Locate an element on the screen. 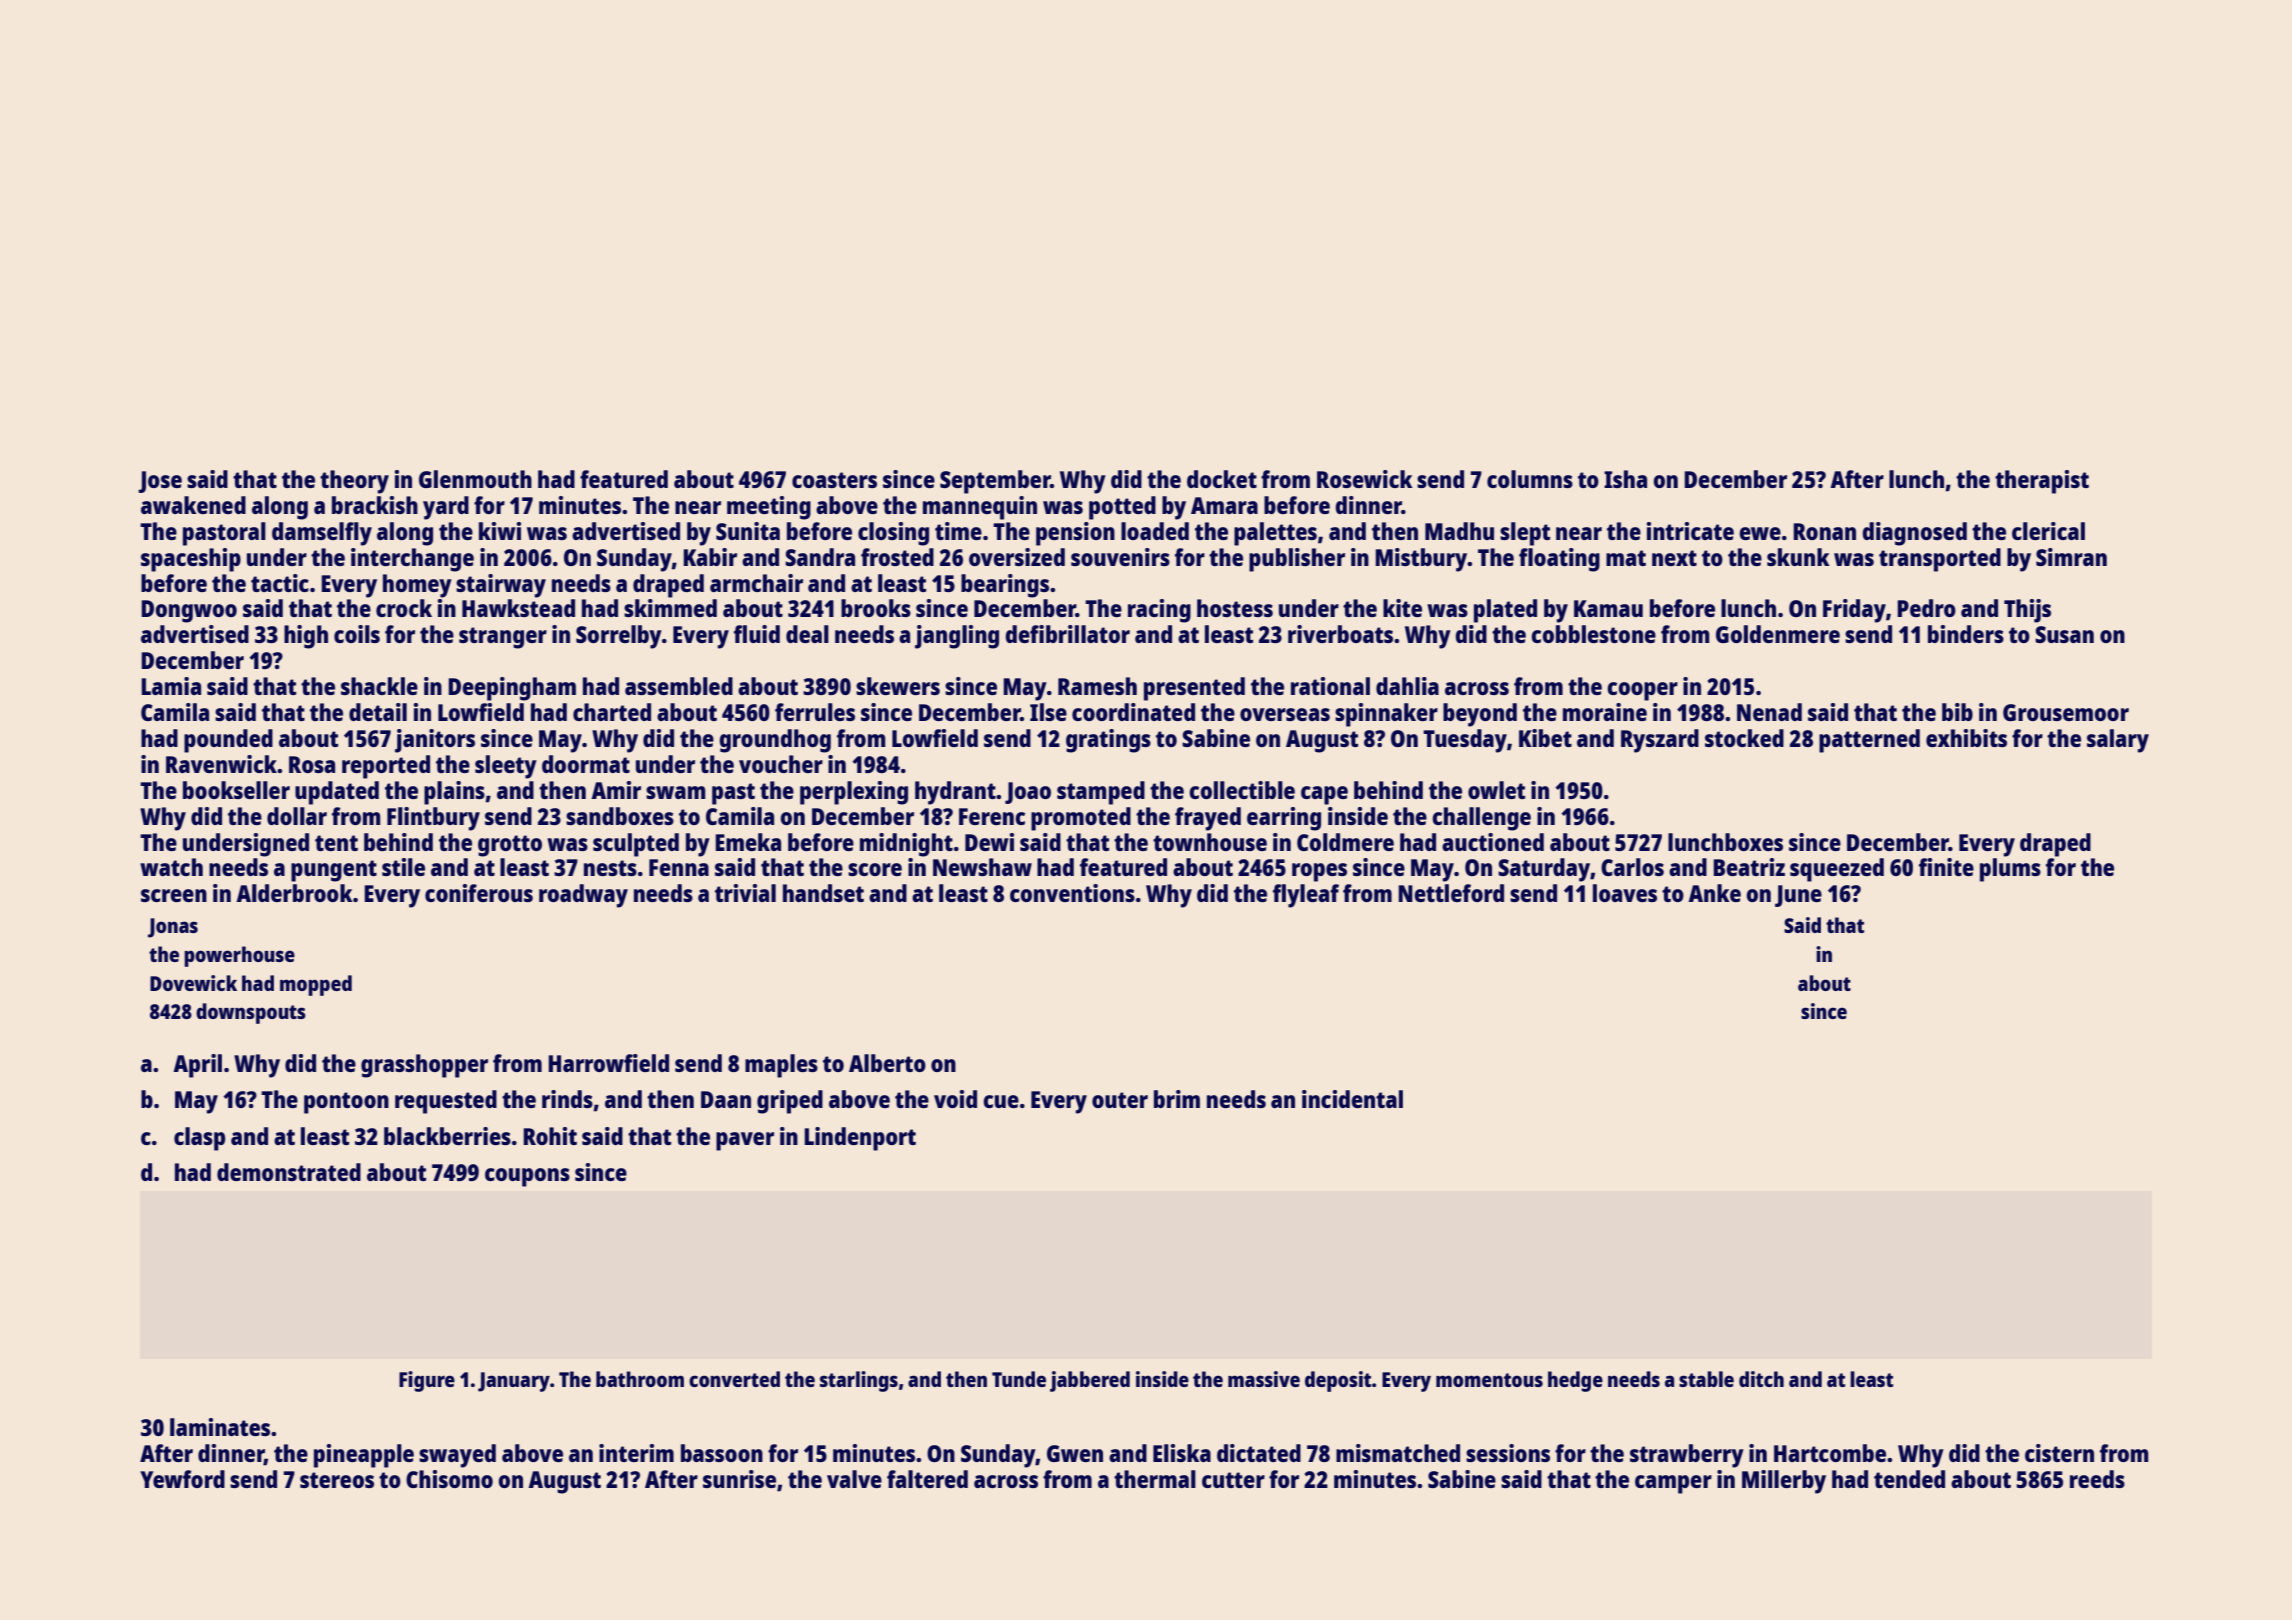  Anke is located at coordinates (1714, 893).
